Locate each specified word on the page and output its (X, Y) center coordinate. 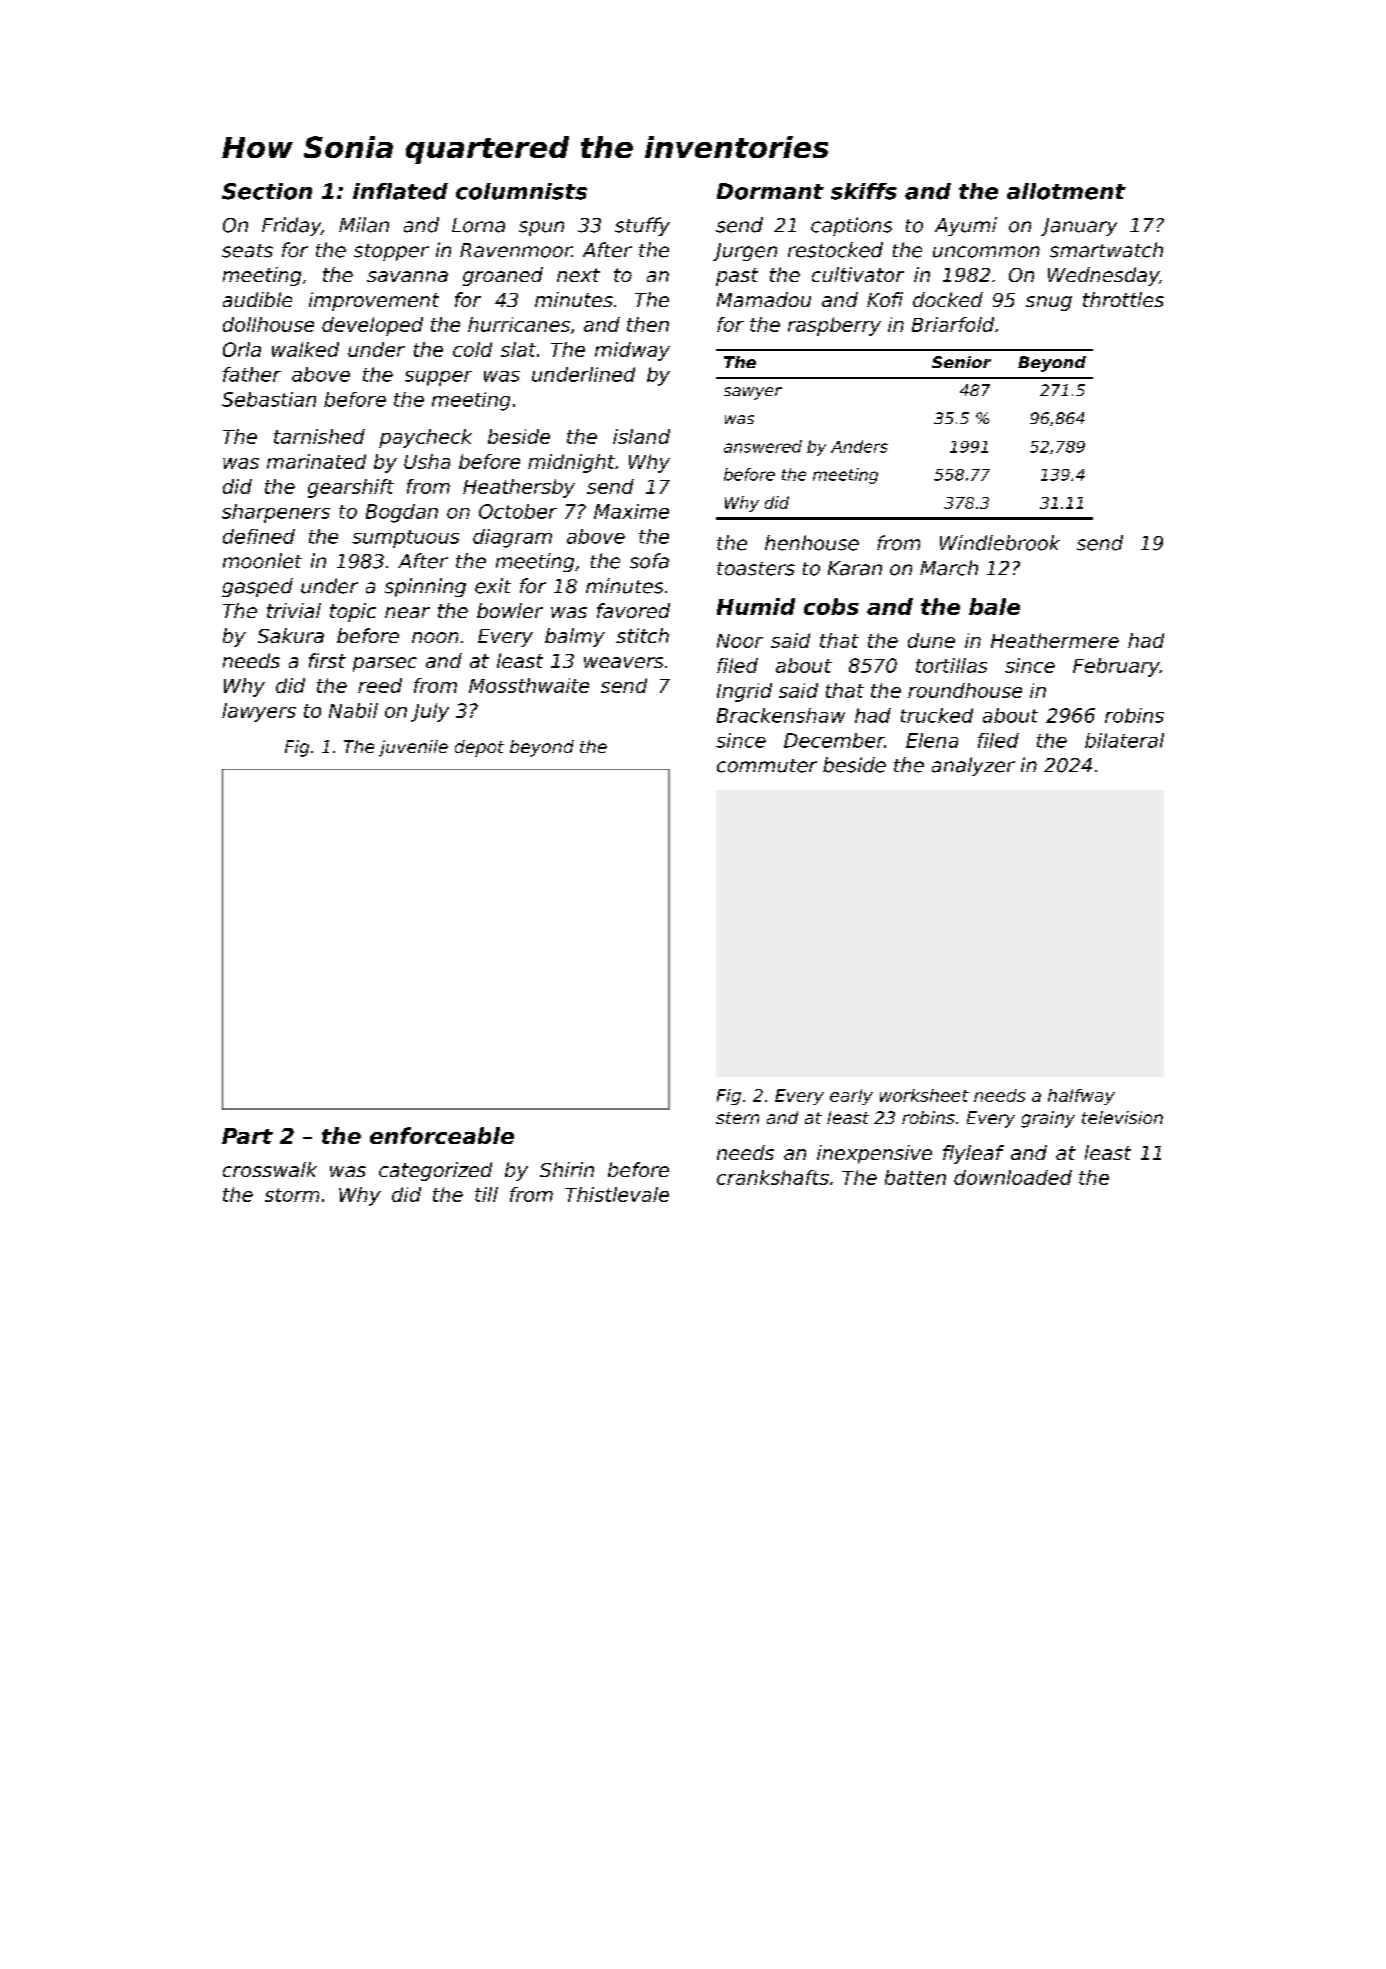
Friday (291, 226)
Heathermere (1055, 640)
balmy (575, 637)
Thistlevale (617, 1194)
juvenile (413, 748)
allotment (1066, 191)
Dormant (770, 191)
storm (292, 1195)
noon (435, 637)
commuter (767, 766)
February (1116, 667)
